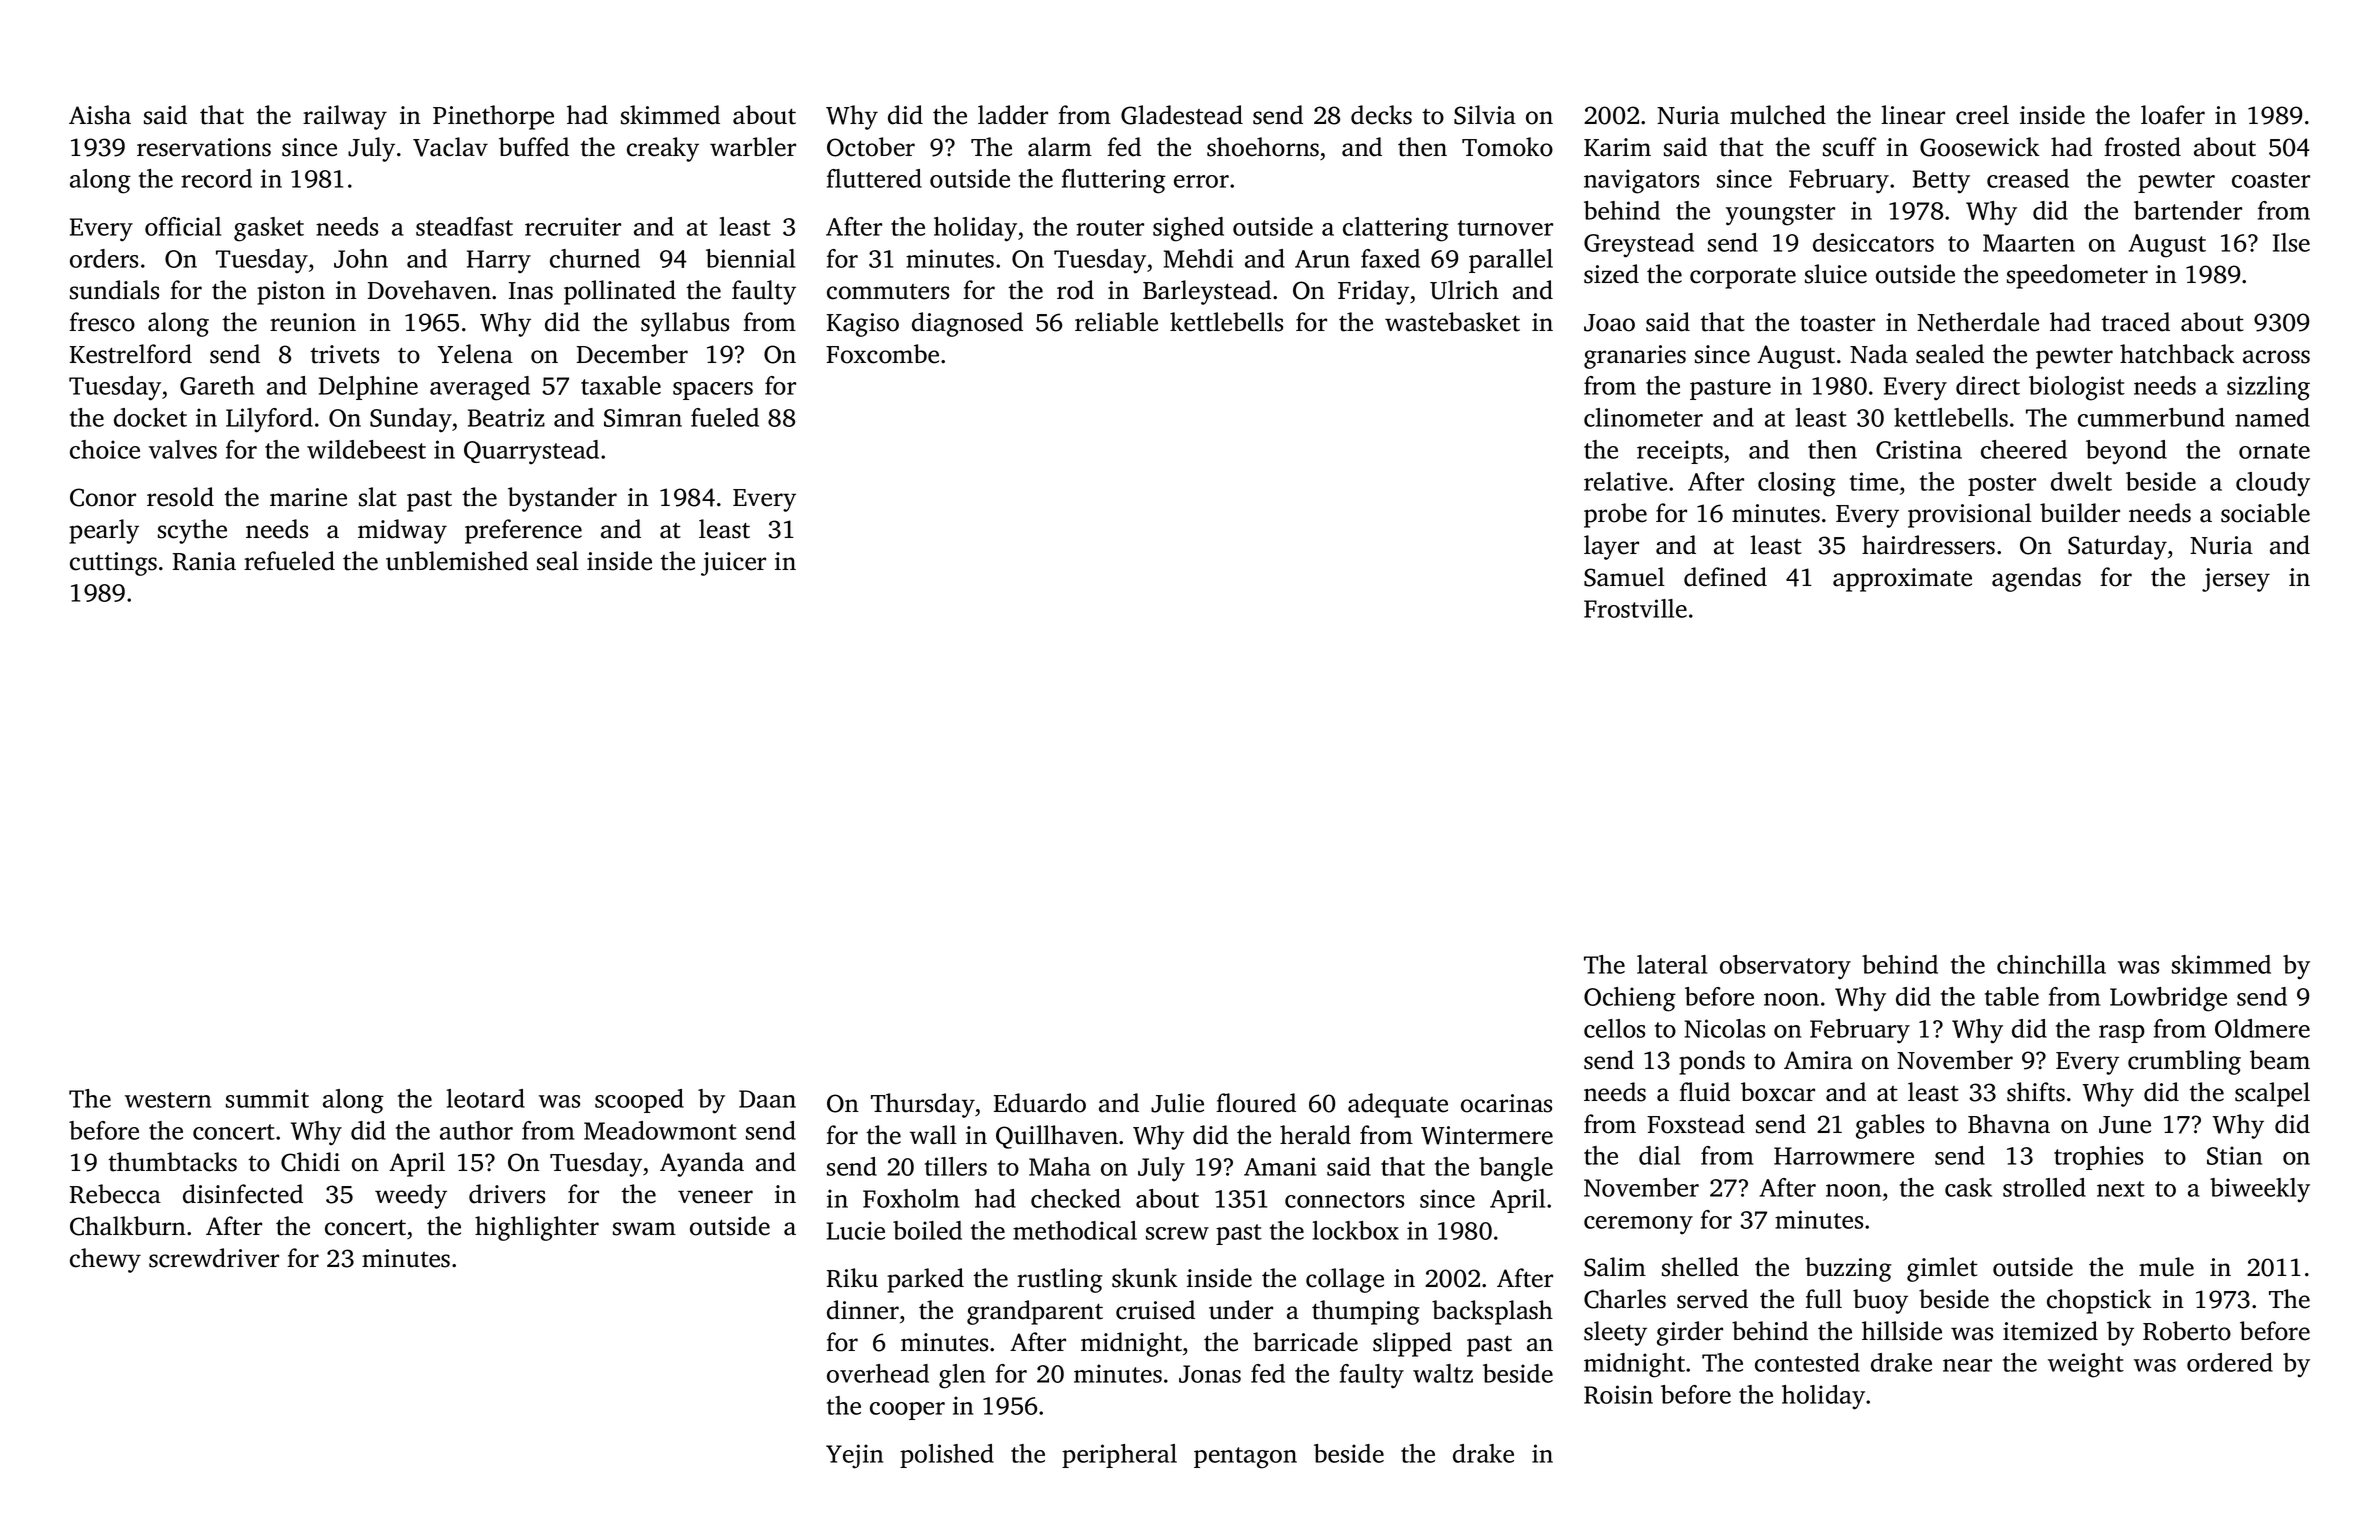  Describe the element at coordinates (2012, 996) in the page. I see `table` at that location.
